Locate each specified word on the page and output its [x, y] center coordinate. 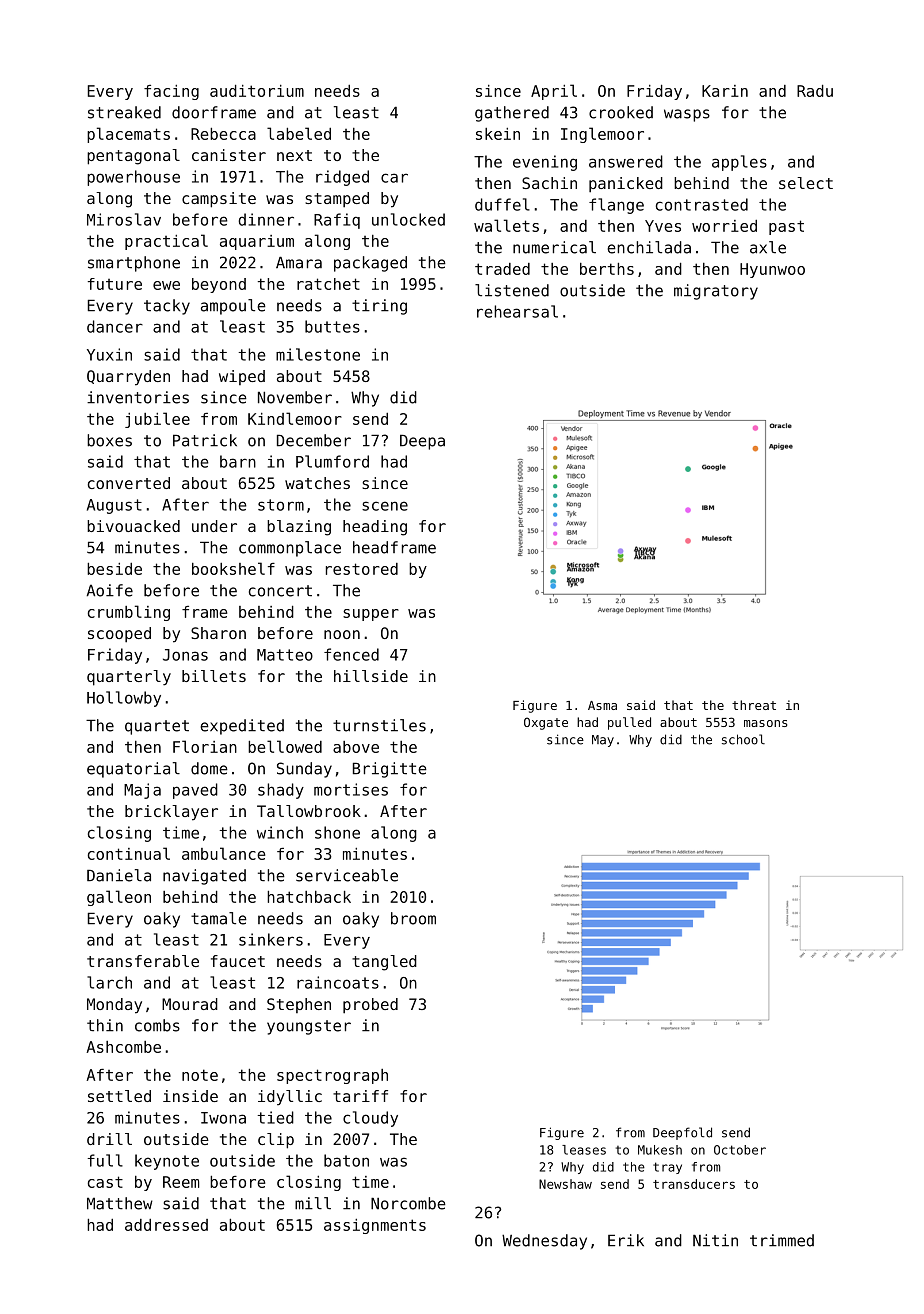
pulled [629, 723]
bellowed [285, 746]
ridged [342, 178]
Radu [815, 91]
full [105, 1160]
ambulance [223, 853]
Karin [725, 91]
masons [765, 723]
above [356, 747]
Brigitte [390, 770]
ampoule [233, 307]
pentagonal [133, 157]
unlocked [408, 219]
